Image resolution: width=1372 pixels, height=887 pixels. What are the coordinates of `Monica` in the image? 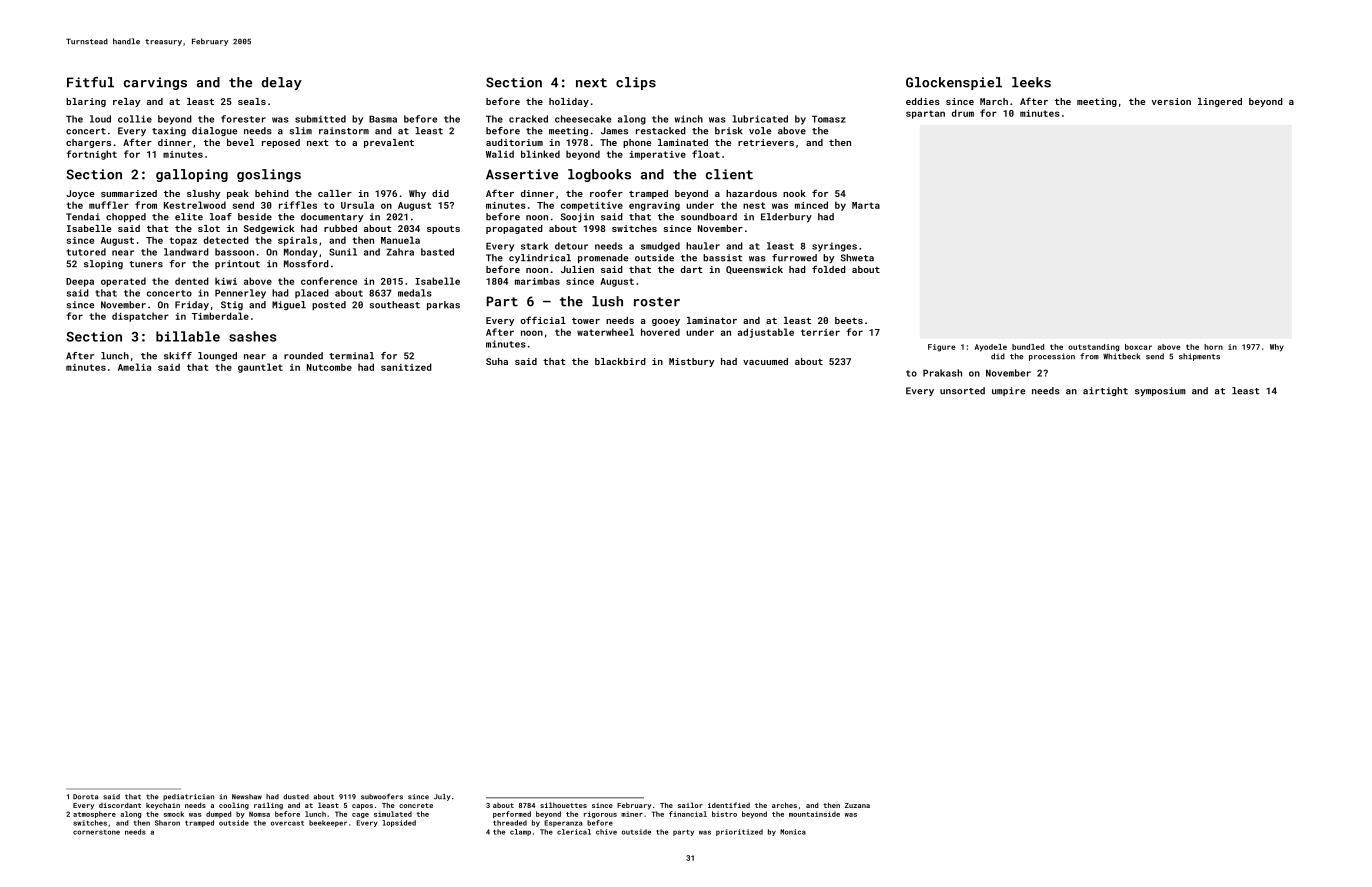 It's located at (793, 832).
